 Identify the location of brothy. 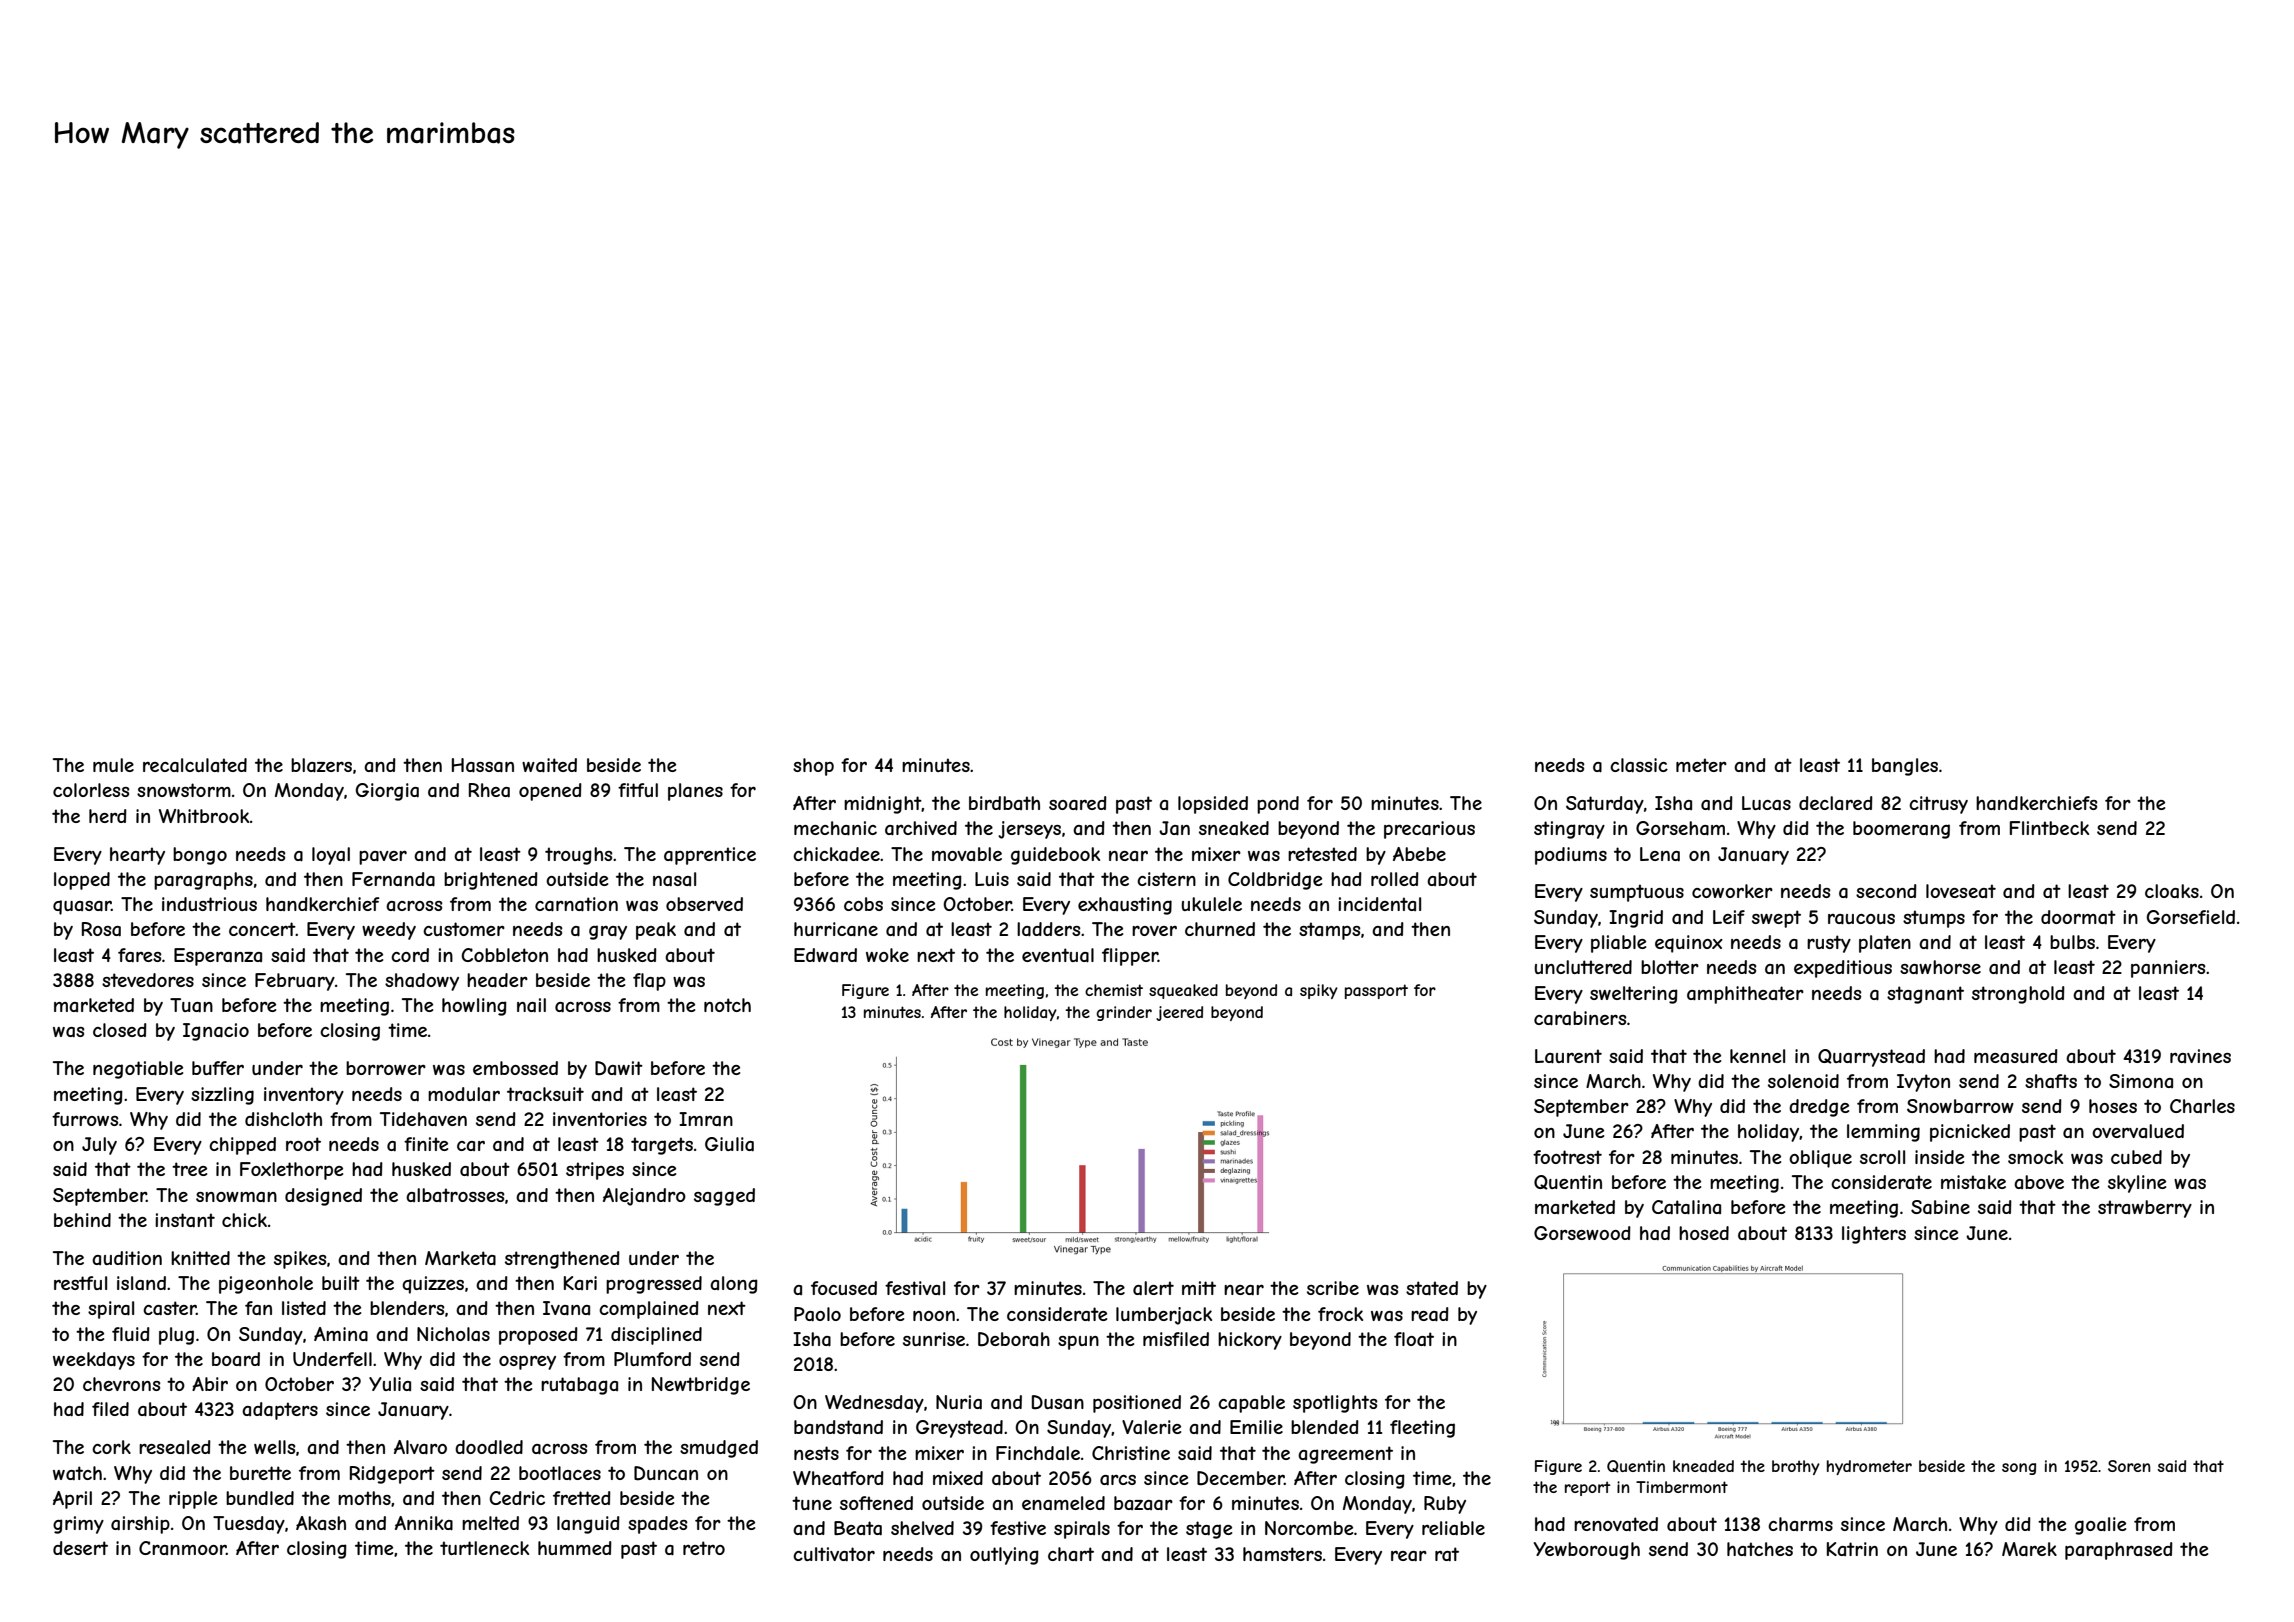
(1796, 1467).
